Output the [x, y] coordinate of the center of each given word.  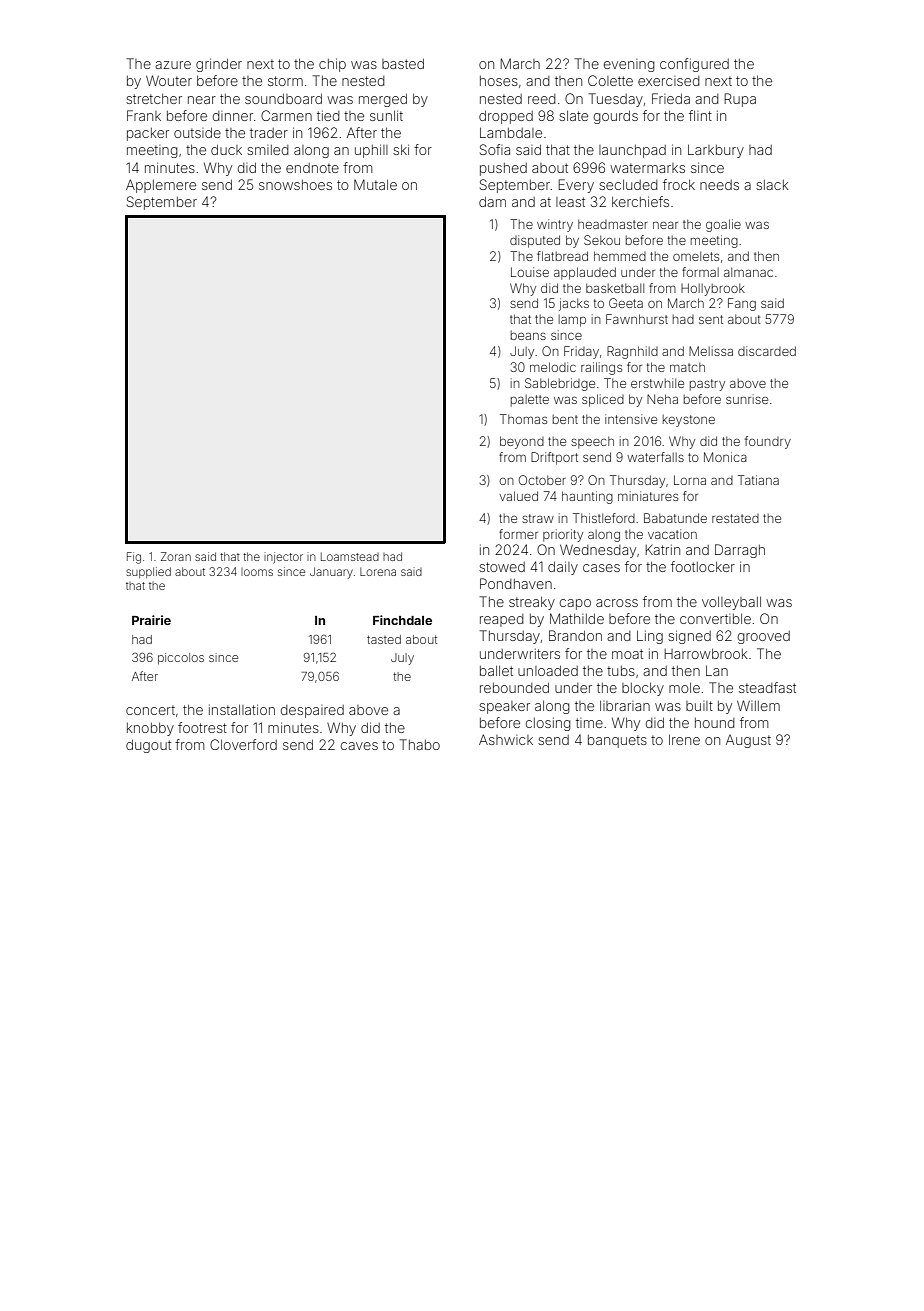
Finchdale [402, 620]
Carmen [286, 115]
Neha [662, 399]
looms [257, 572]
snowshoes [295, 185]
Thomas [523, 419]
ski [401, 149]
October [542, 480]
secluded [628, 185]
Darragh [740, 551]
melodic [553, 367]
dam [492, 202]
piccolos [181, 659]
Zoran [176, 556]
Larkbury [716, 151]
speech [592, 442]
